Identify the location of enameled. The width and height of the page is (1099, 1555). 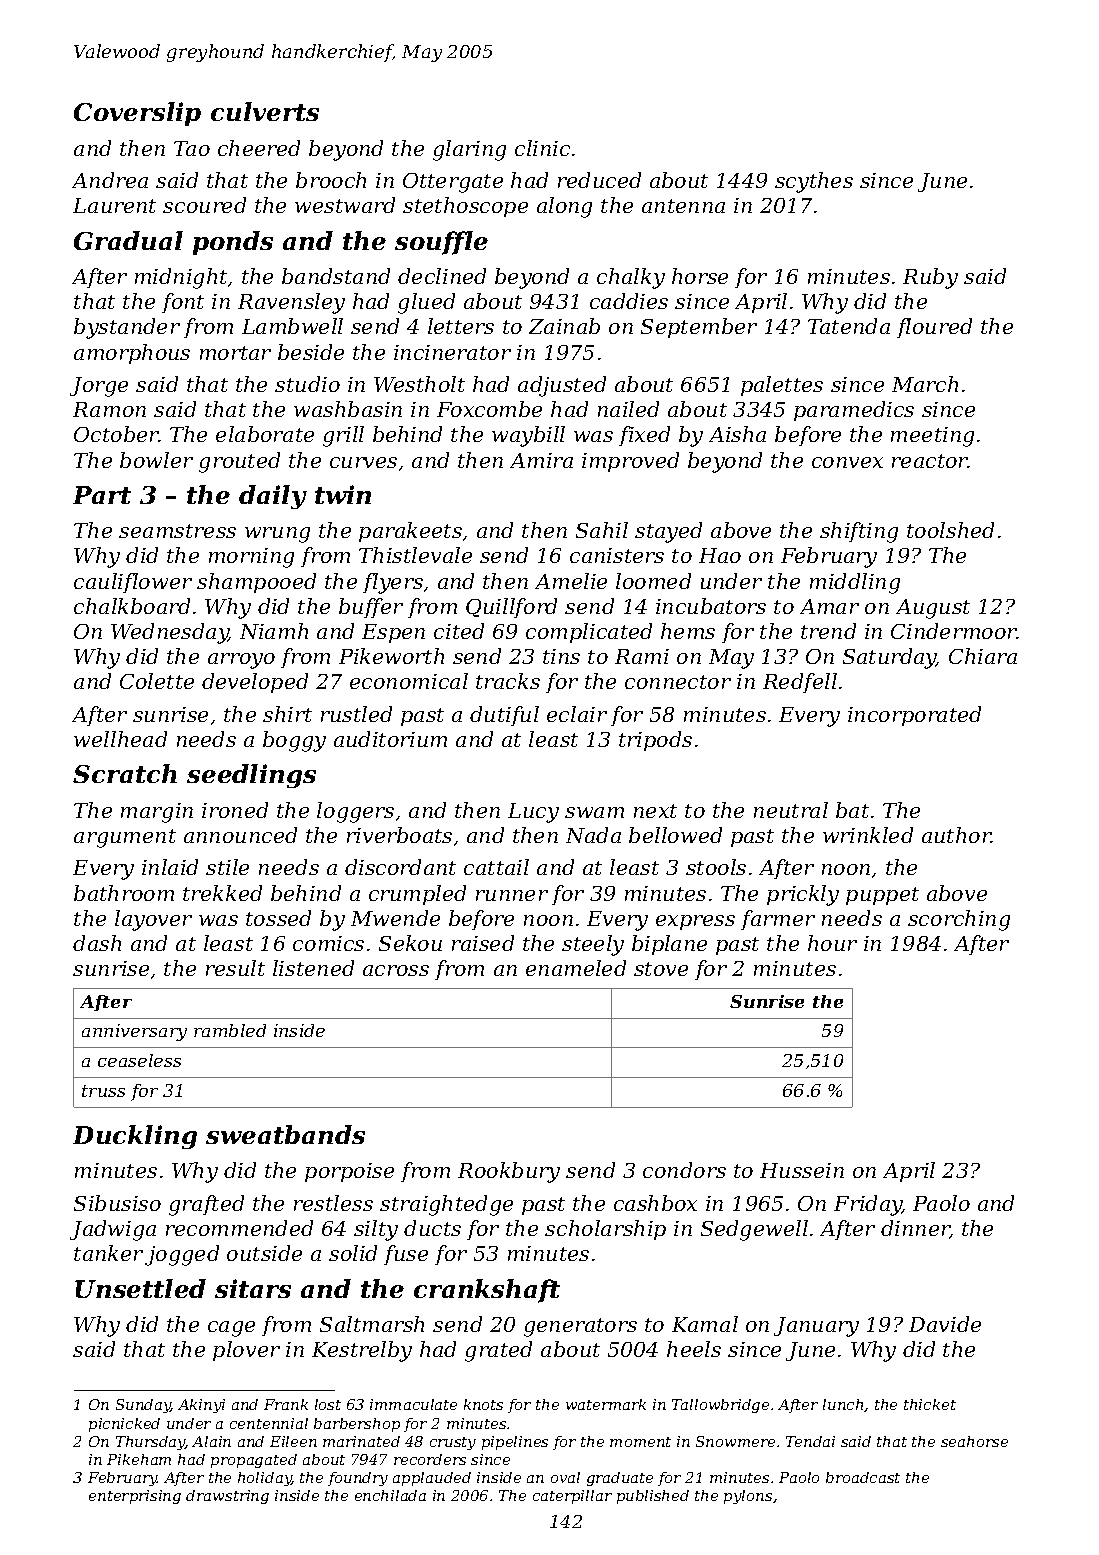
(576, 968).
